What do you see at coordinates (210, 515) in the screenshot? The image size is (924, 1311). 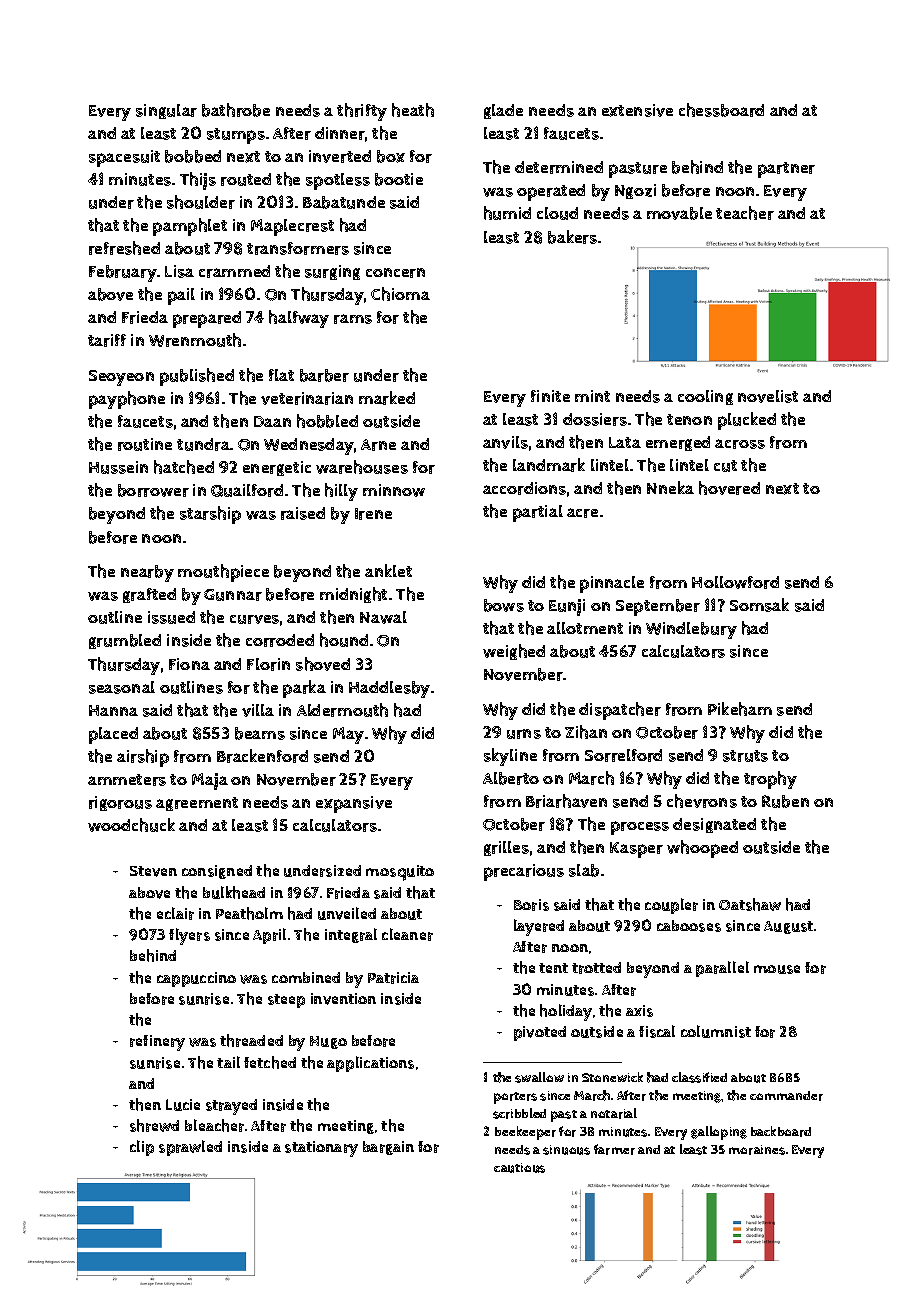 I see `starship` at bounding box center [210, 515].
